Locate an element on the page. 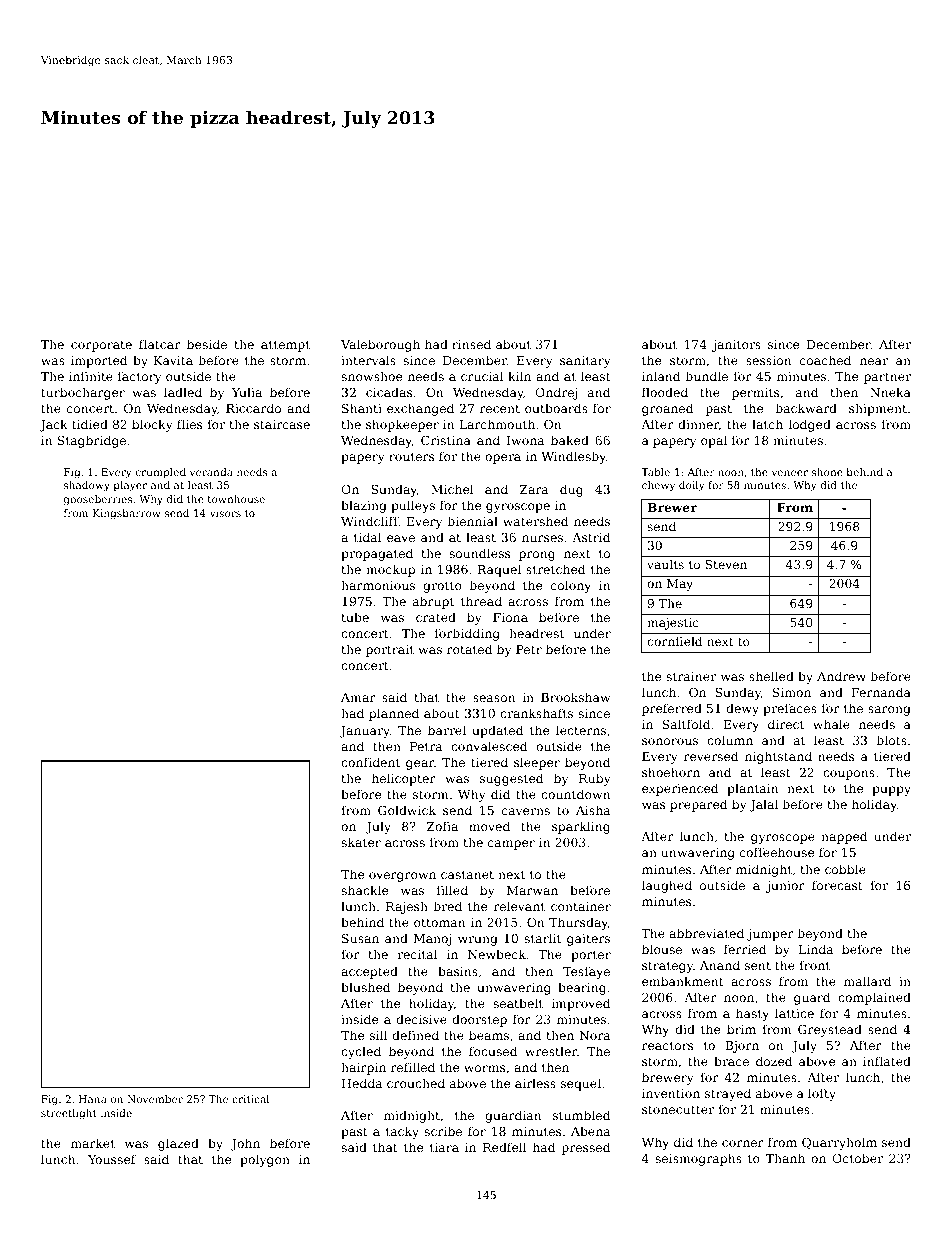  inflated is located at coordinates (887, 1061).
